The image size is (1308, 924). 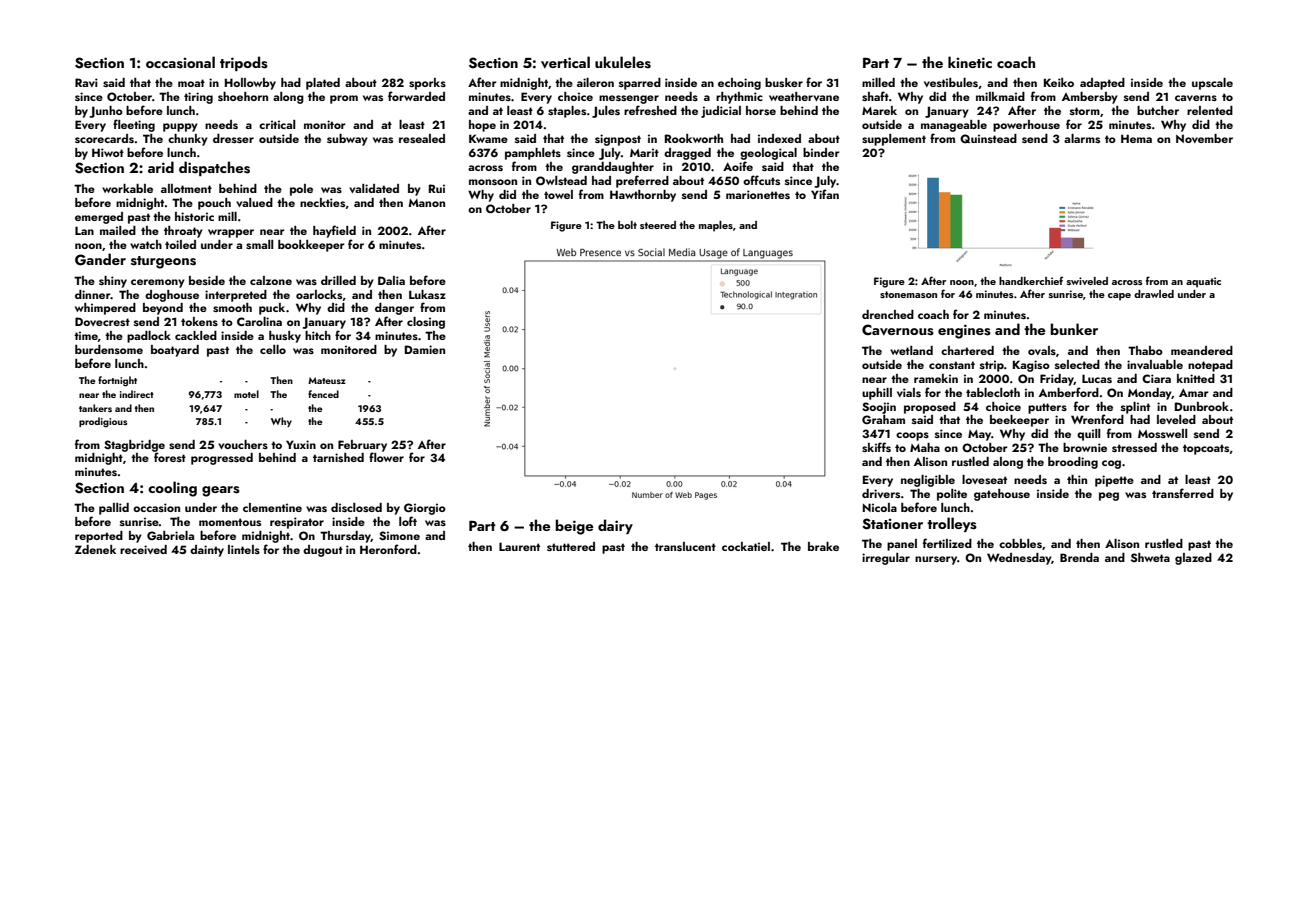 I want to click on prodigious, so click(x=103, y=422).
